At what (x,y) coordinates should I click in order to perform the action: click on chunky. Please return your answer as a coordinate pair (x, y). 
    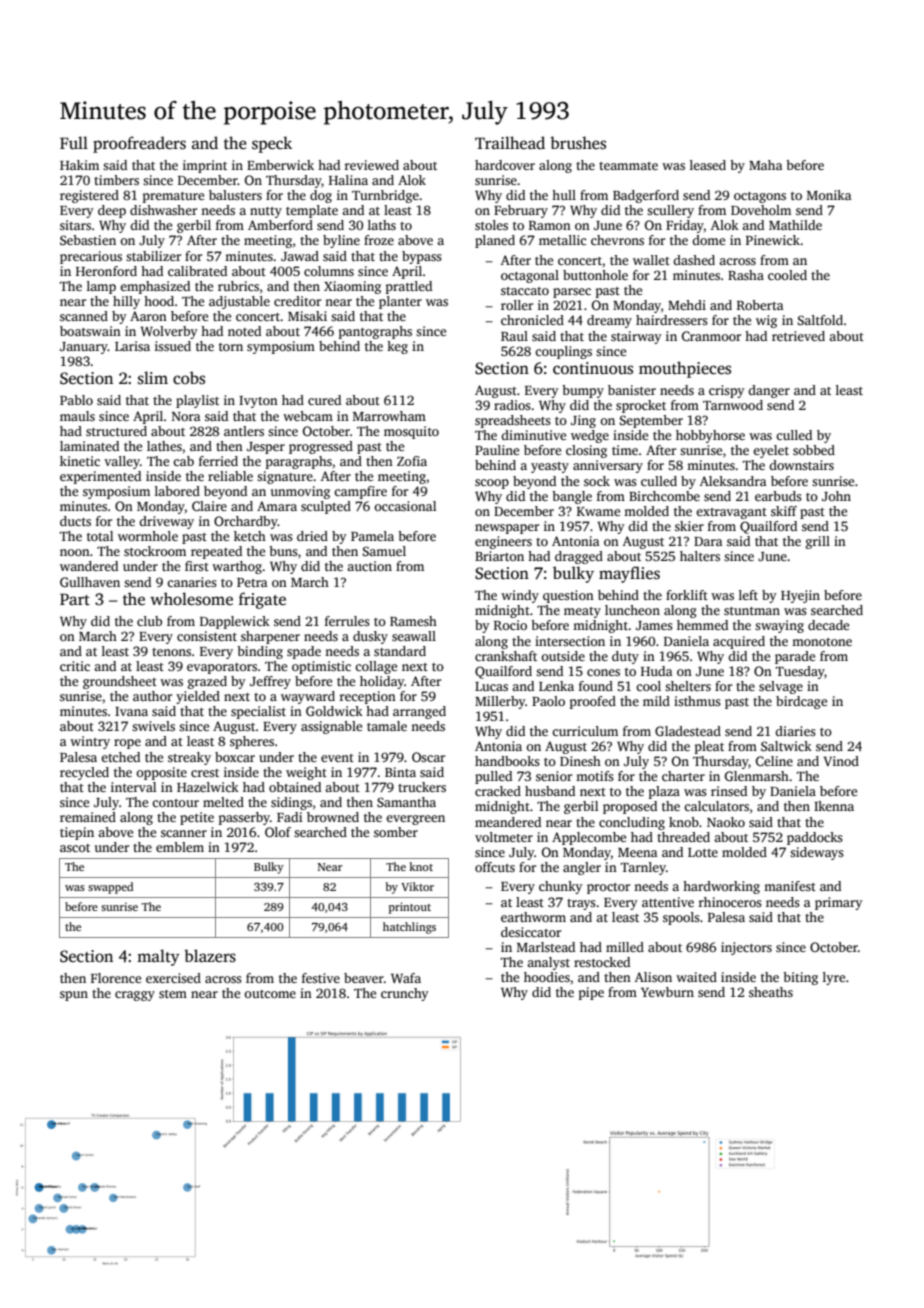
    Looking at the image, I should click on (561, 887).
